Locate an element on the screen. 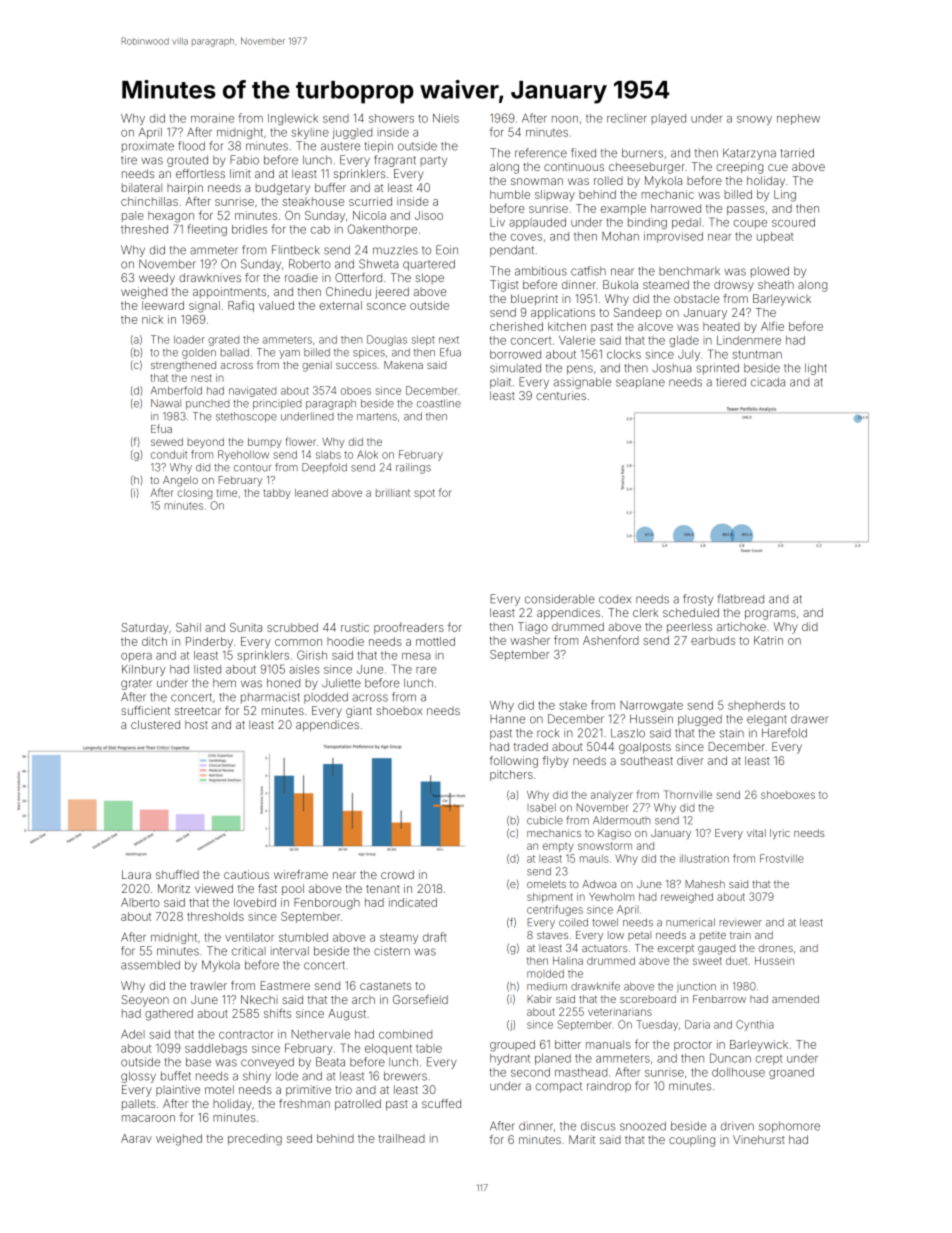 The height and width of the screenshot is (1233, 952). clustered is located at coordinates (155, 724).
